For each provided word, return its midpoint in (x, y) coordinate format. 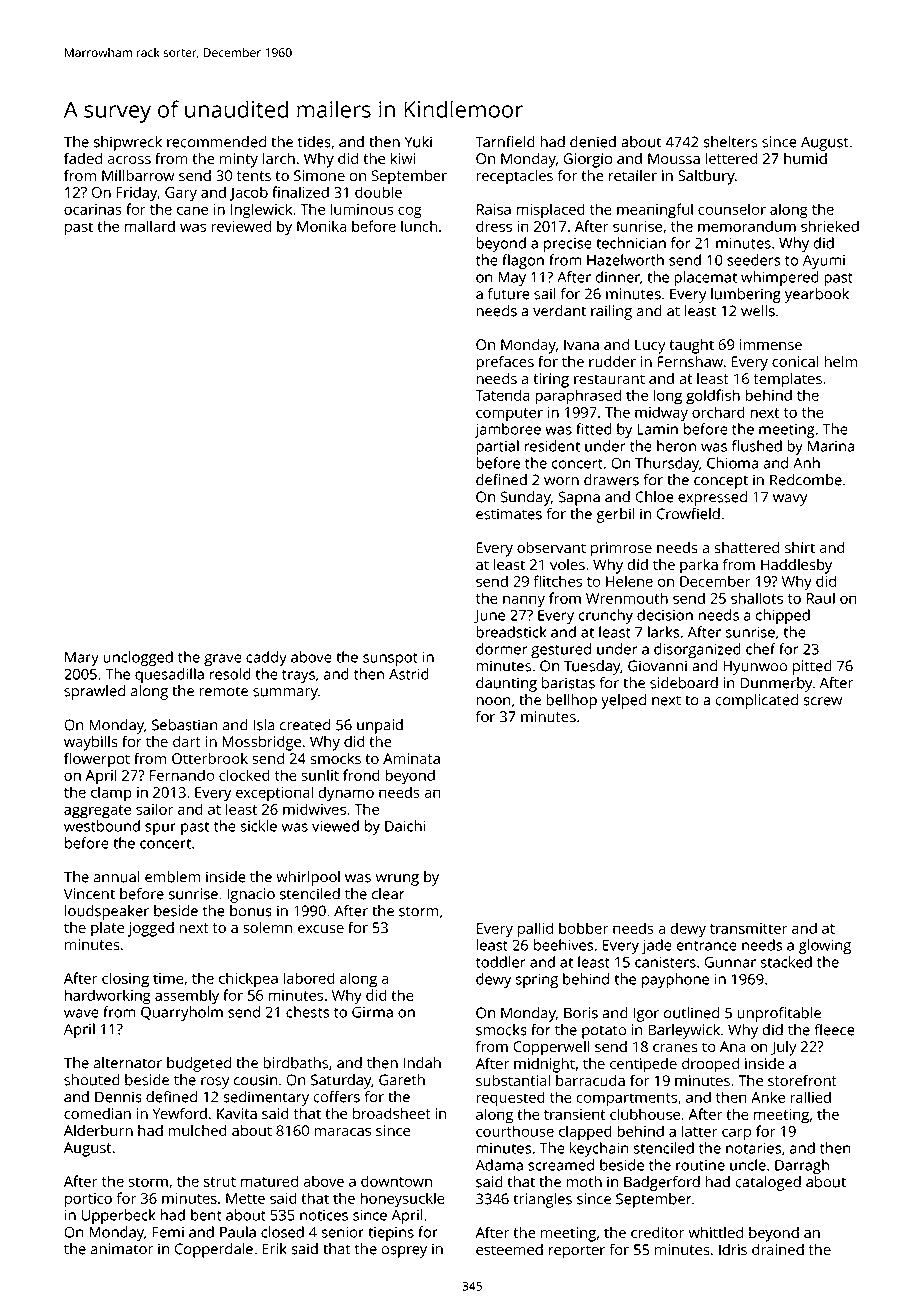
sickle (258, 826)
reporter (577, 1252)
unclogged (138, 658)
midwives (314, 809)
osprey (404, 1252)
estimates (509, 514)
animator (122, 1249)
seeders (753, 260)
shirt (800, 548)
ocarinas (93, 209)
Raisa (494, 209)
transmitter (748, 928)
